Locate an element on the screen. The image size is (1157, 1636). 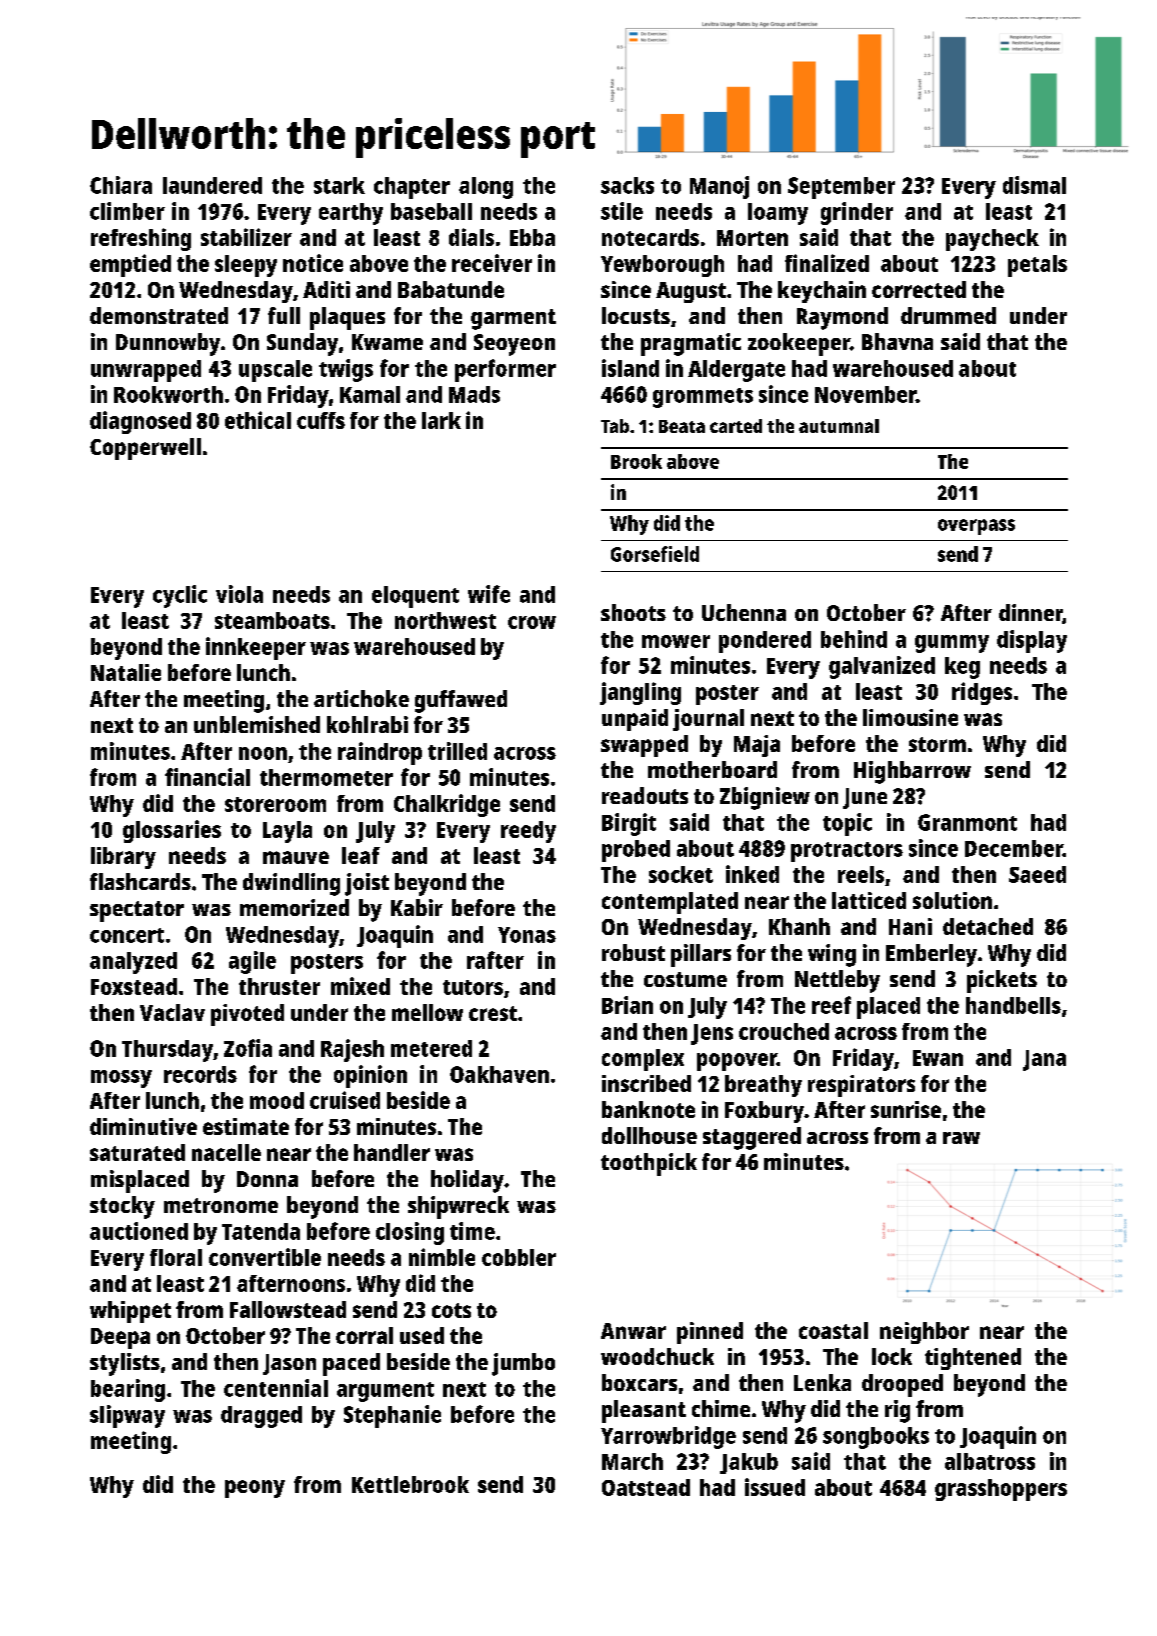
pragmatic is located at coordinates (691, 344).
